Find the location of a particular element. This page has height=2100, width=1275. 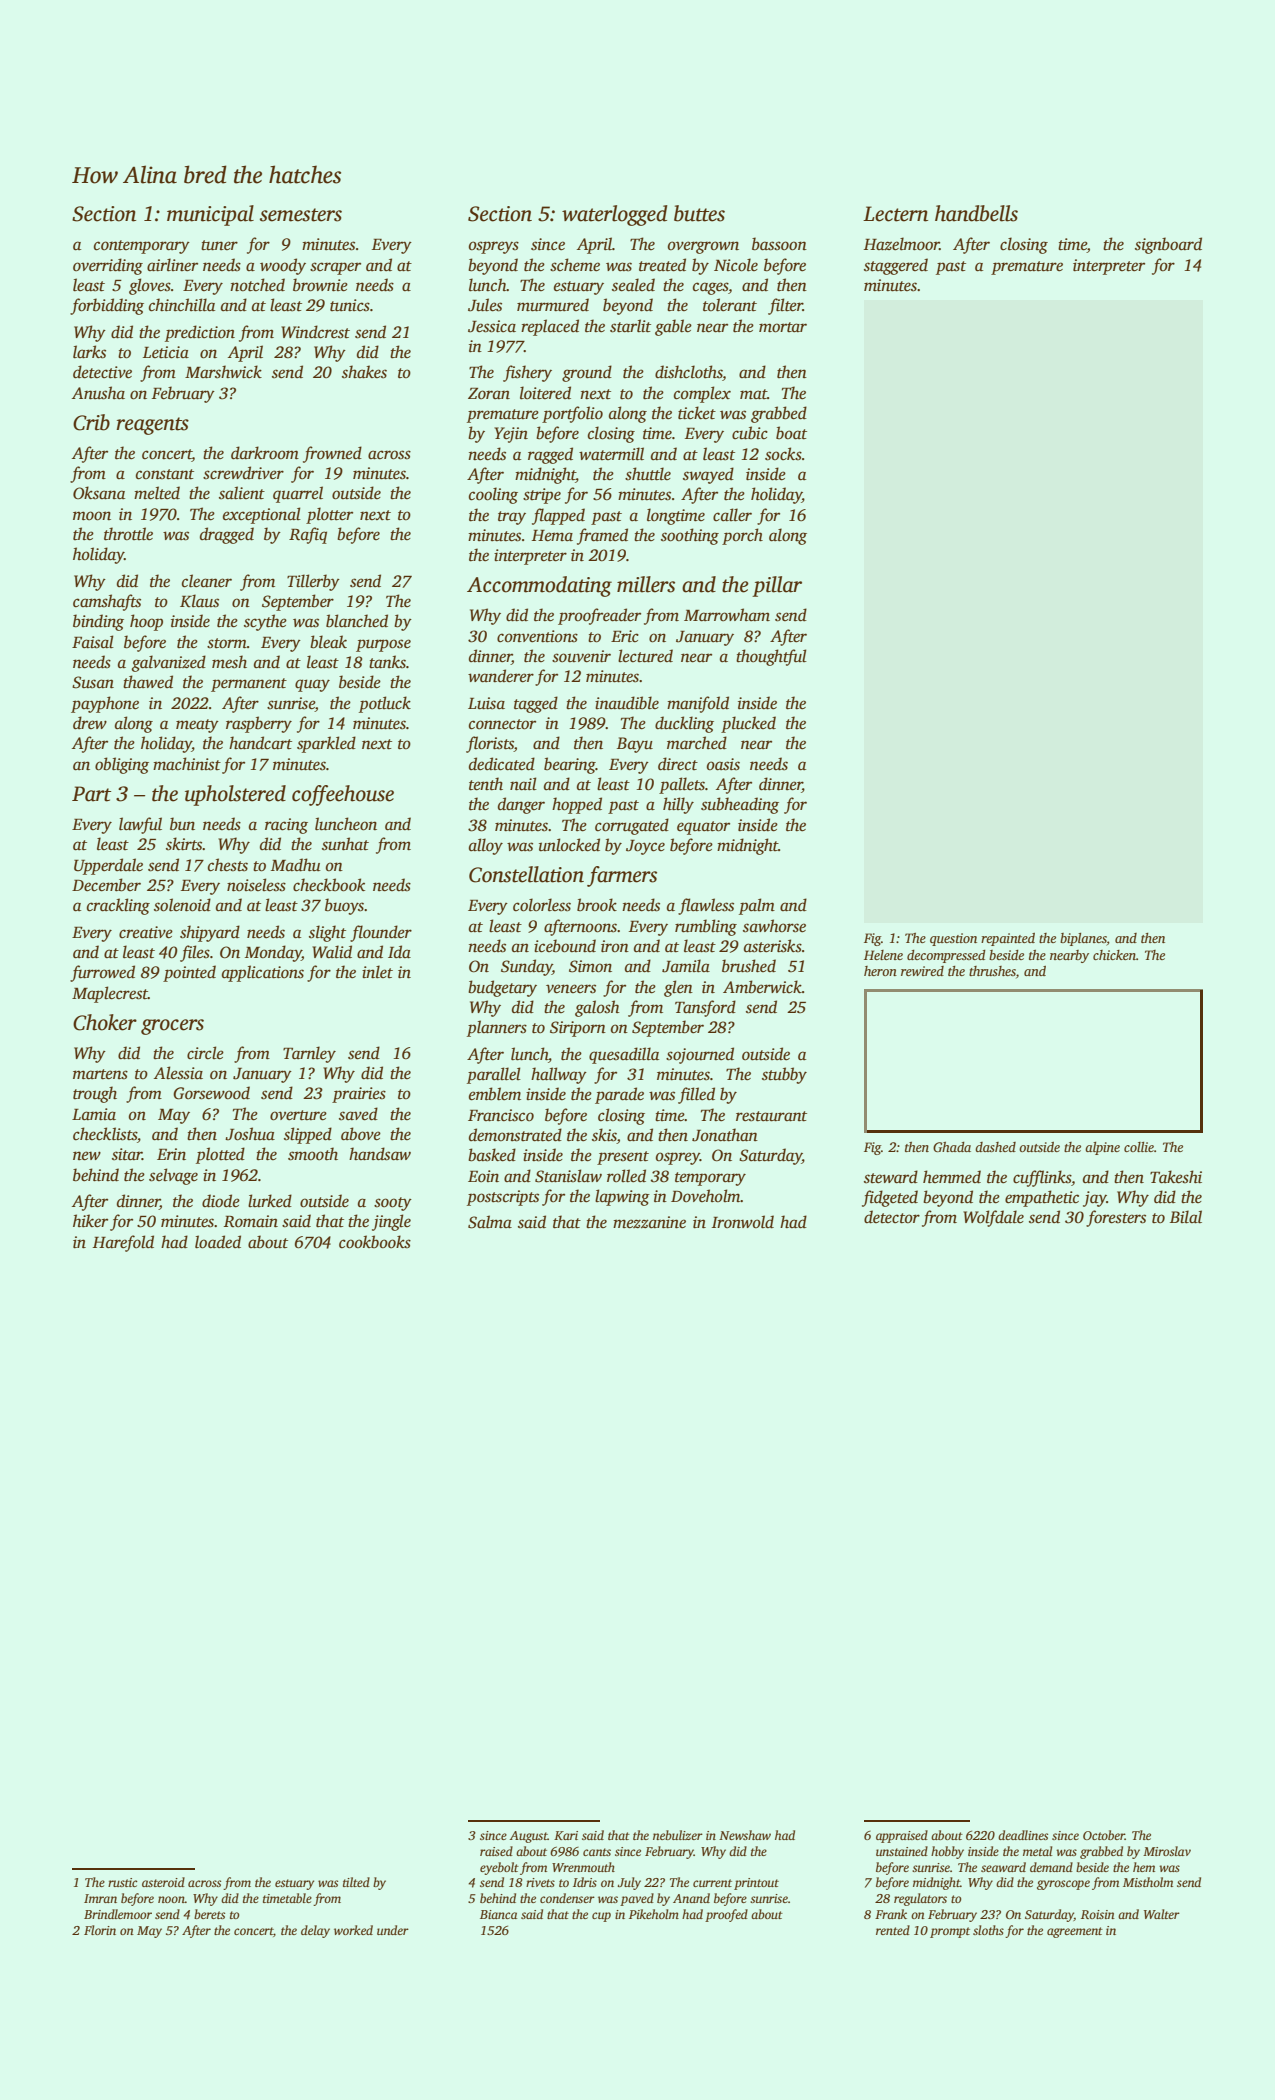

moon is located at coordinates (92, 516).
